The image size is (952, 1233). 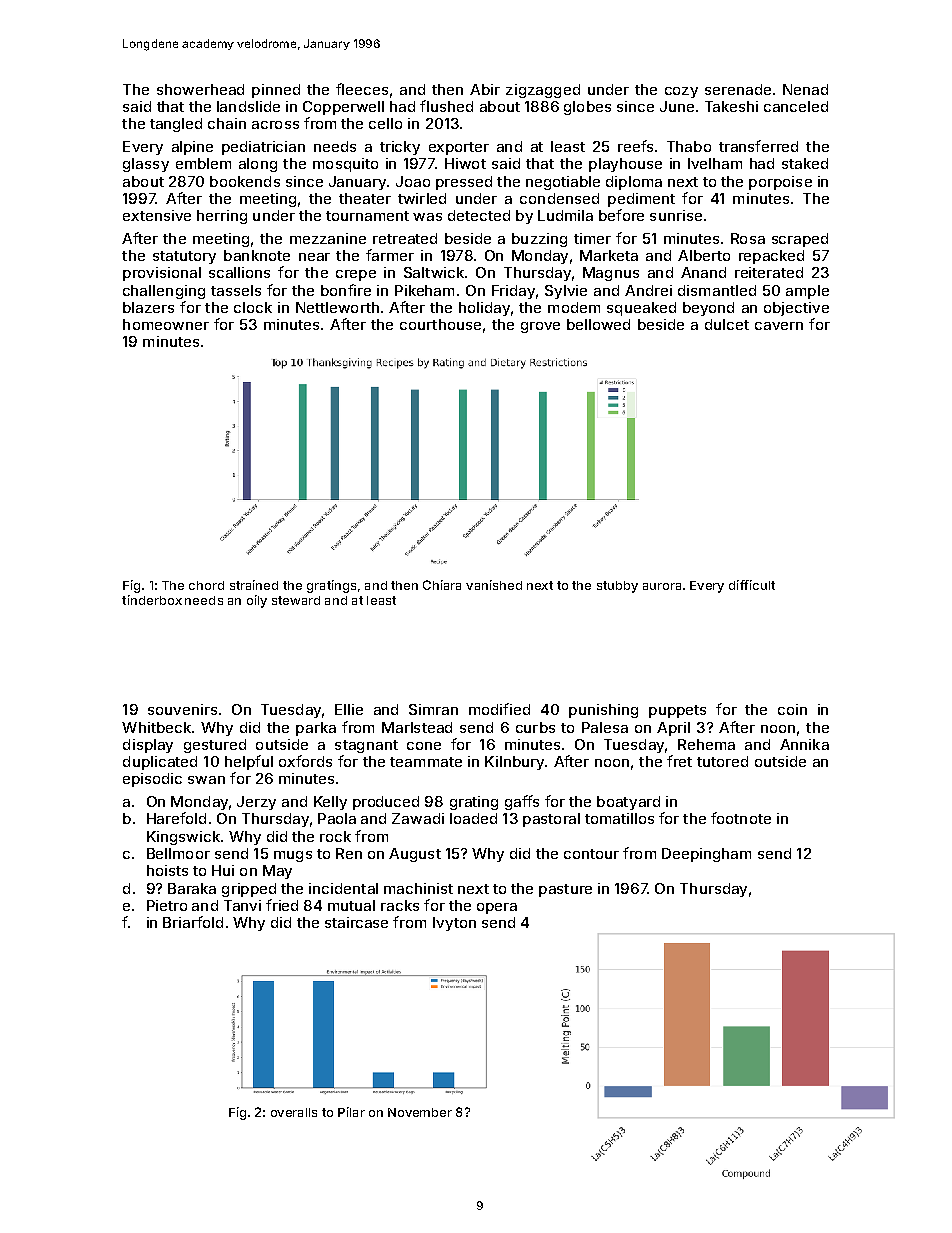 I want to click on herring, so click(x=222, y=217).
